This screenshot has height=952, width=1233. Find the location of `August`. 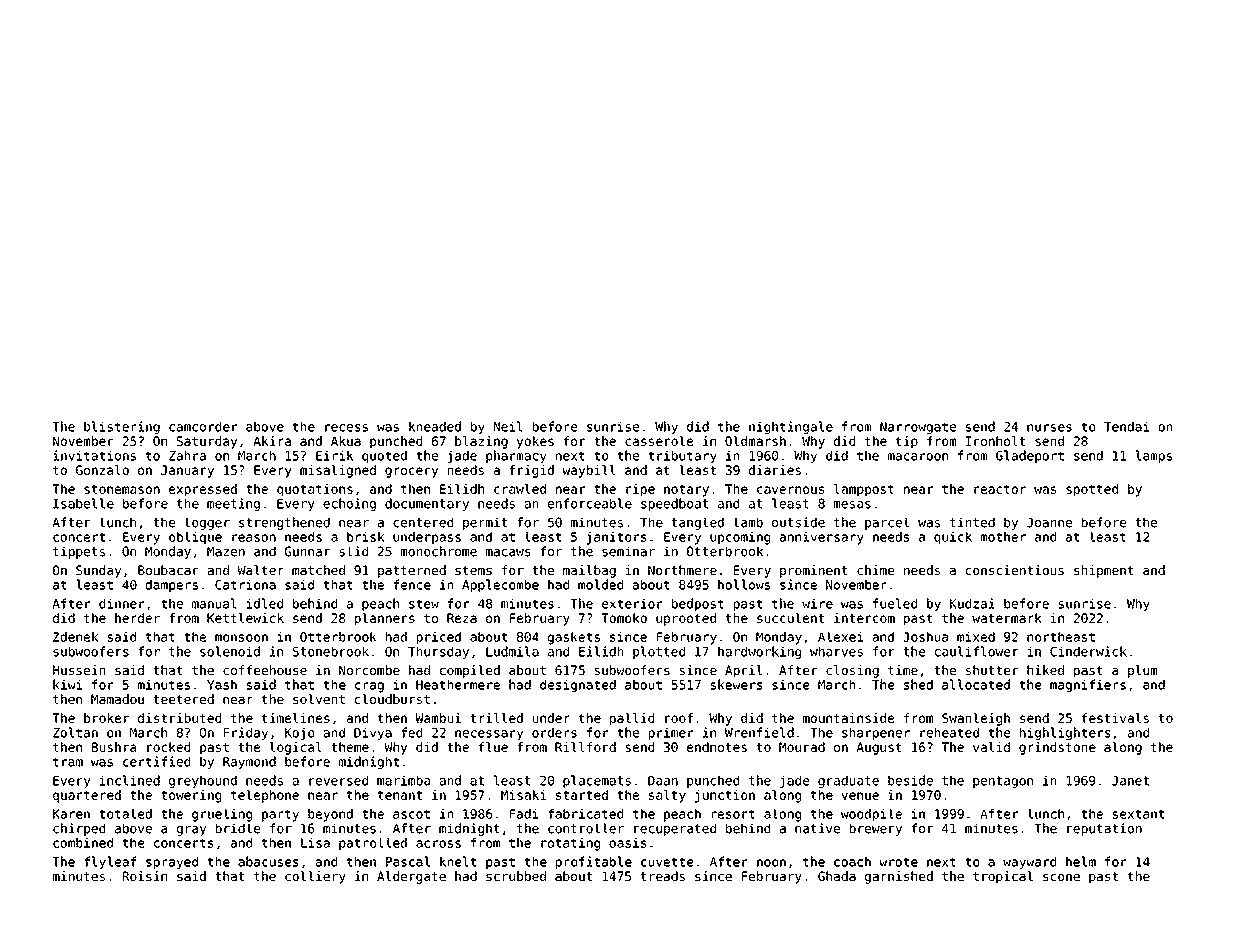

August is located at coordinates (879, 748).
